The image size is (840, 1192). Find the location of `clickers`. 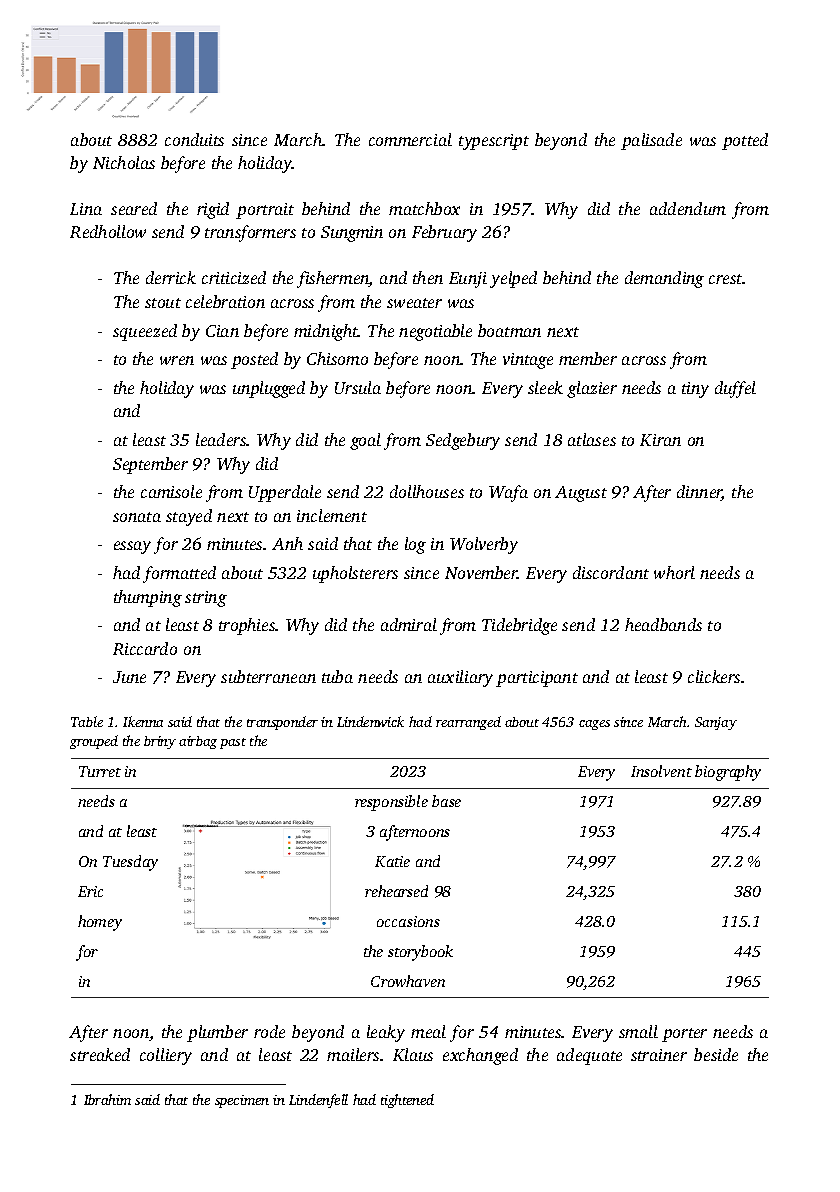

clickers is located at coordinates (714, 676).
